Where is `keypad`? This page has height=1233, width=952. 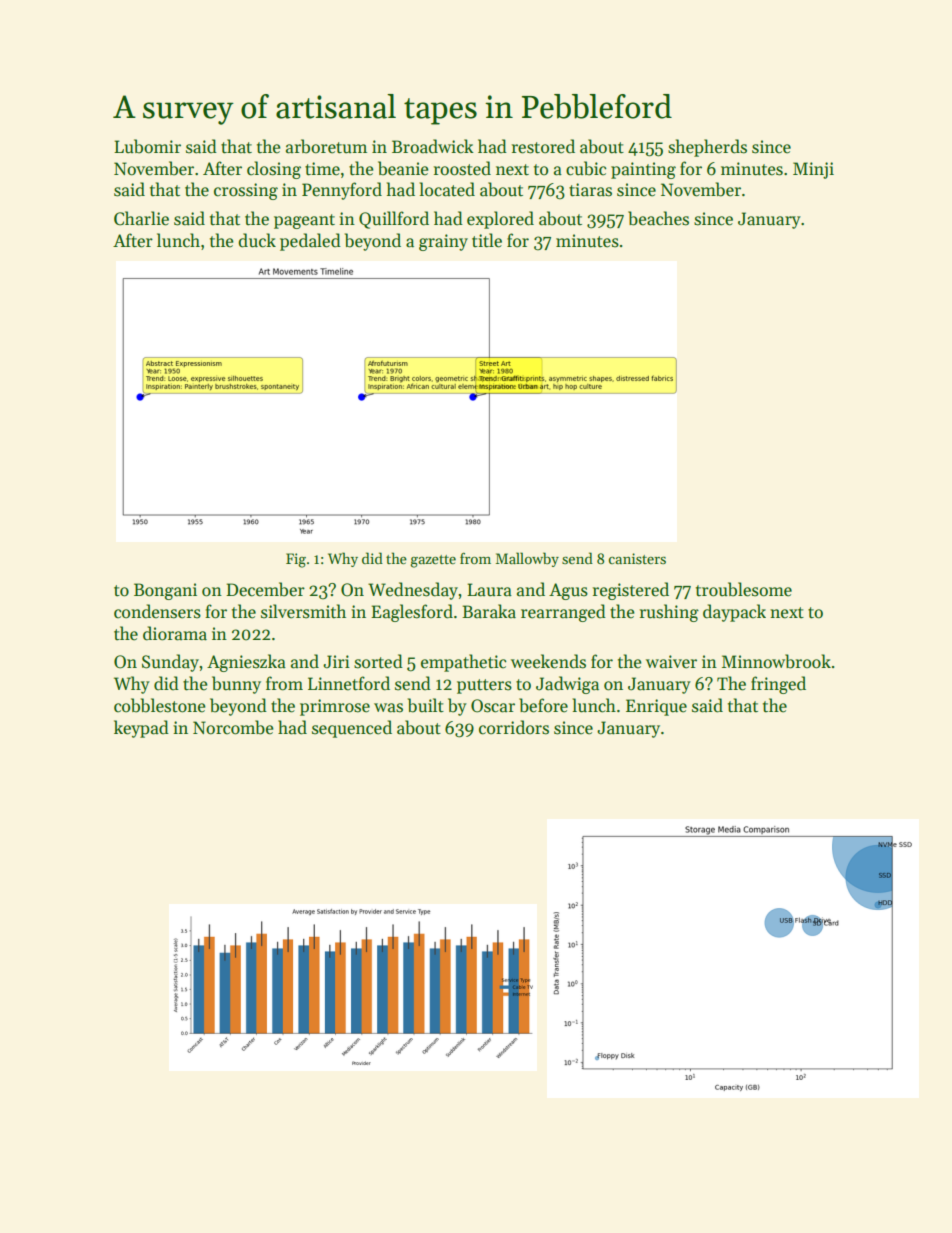
keypad is located at coordinates (141, 729).
